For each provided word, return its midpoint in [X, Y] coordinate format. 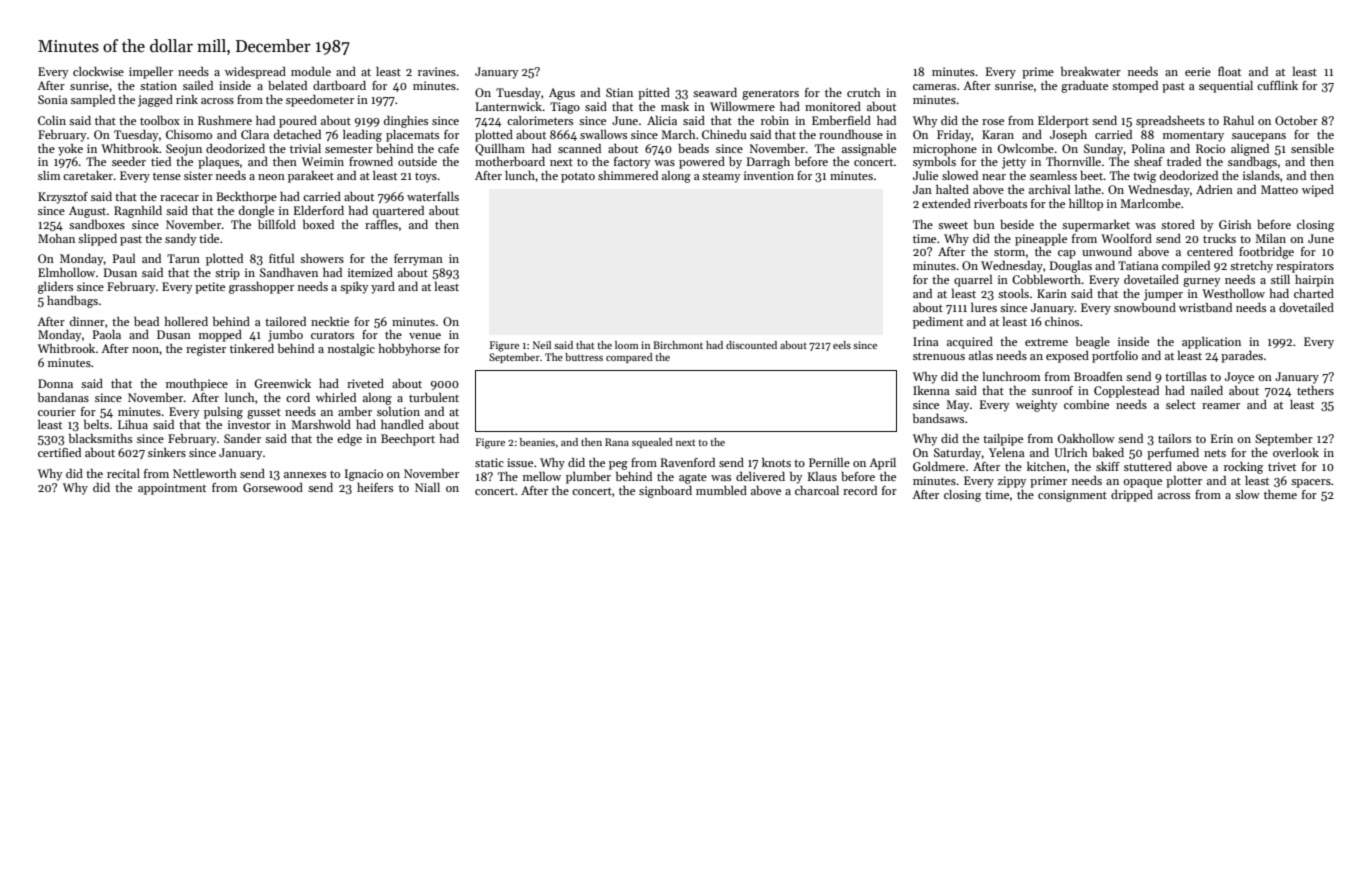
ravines [437, 71]
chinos [1062, 321]
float [1229, 71]
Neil [542, 345]
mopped [220, 336]
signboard [665, 492]
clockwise [98, 71]
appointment [172, 489]
